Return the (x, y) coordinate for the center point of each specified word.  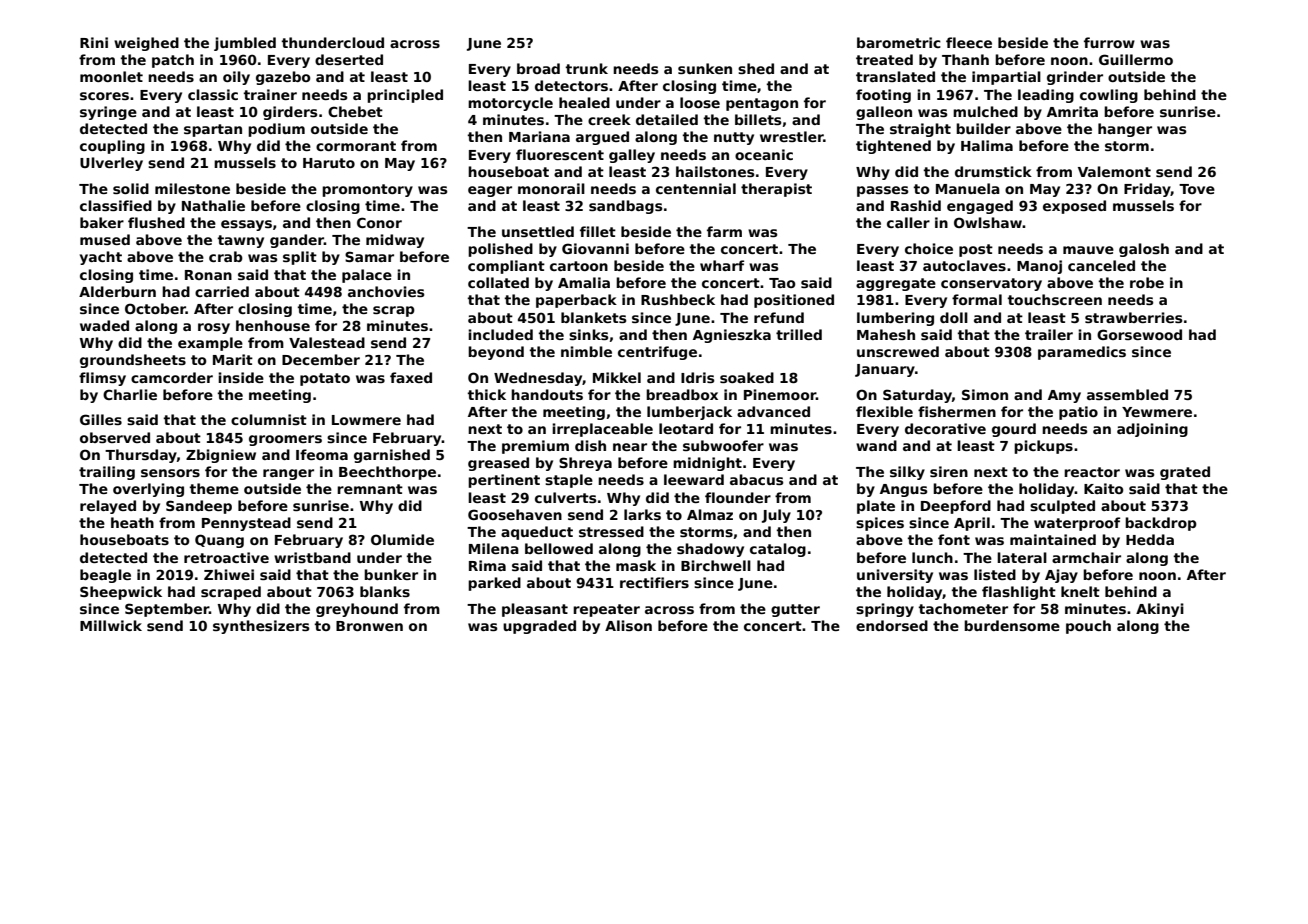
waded (104, 325)
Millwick (111, 625)
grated (1185, 473)
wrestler (792, 136)
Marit (233, 359)
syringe (108, 113)
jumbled (245, 44)
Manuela (968, 188)
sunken (705, 68)
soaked (747, 377)
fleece (969, 42)
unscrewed (898, 351)
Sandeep (199, 507)
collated (498, 282)
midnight (707, 464)
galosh (1144, 250)
